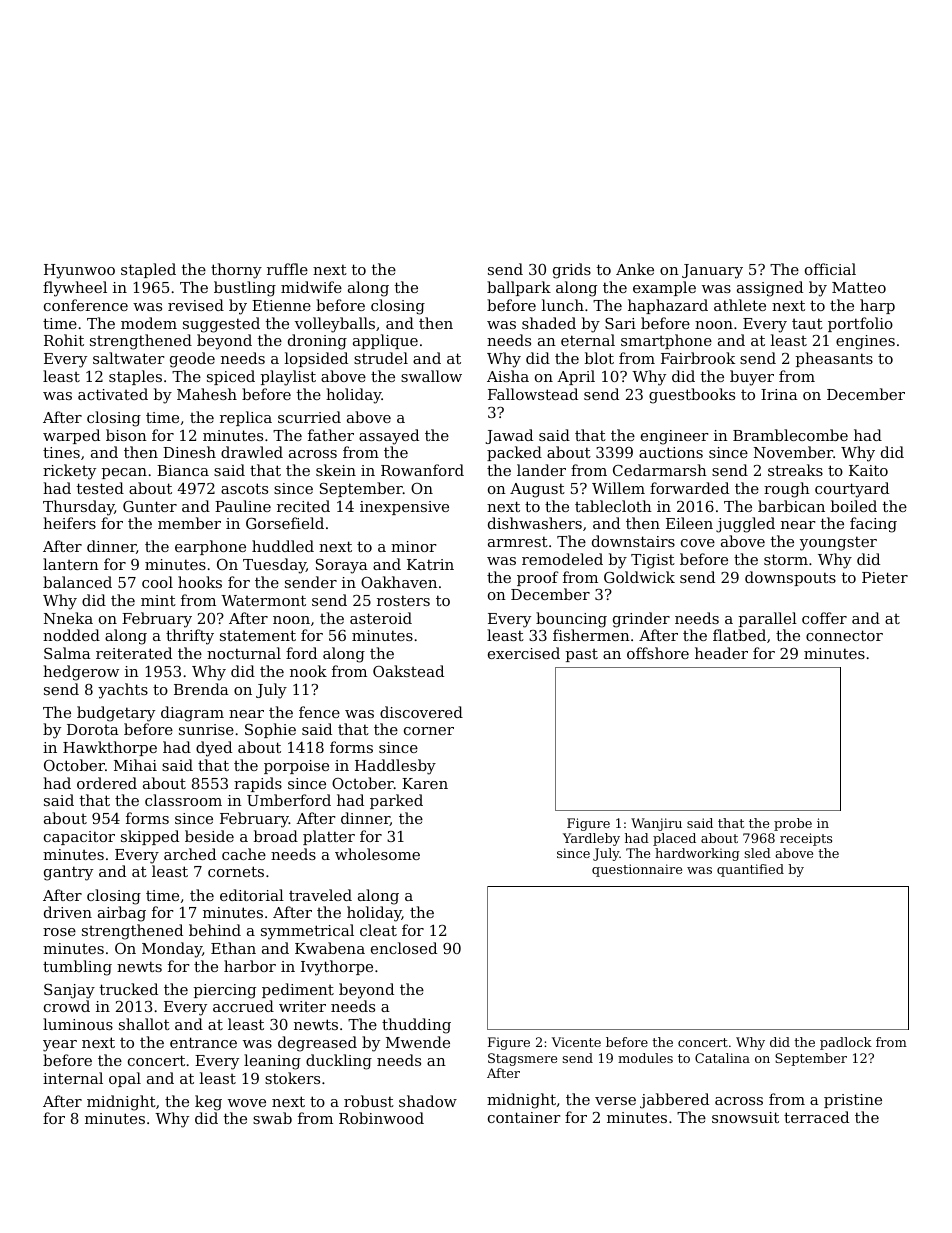 The width and height of the screenshot is (952, 1233). I want to click on geode, so click(192, 360).
